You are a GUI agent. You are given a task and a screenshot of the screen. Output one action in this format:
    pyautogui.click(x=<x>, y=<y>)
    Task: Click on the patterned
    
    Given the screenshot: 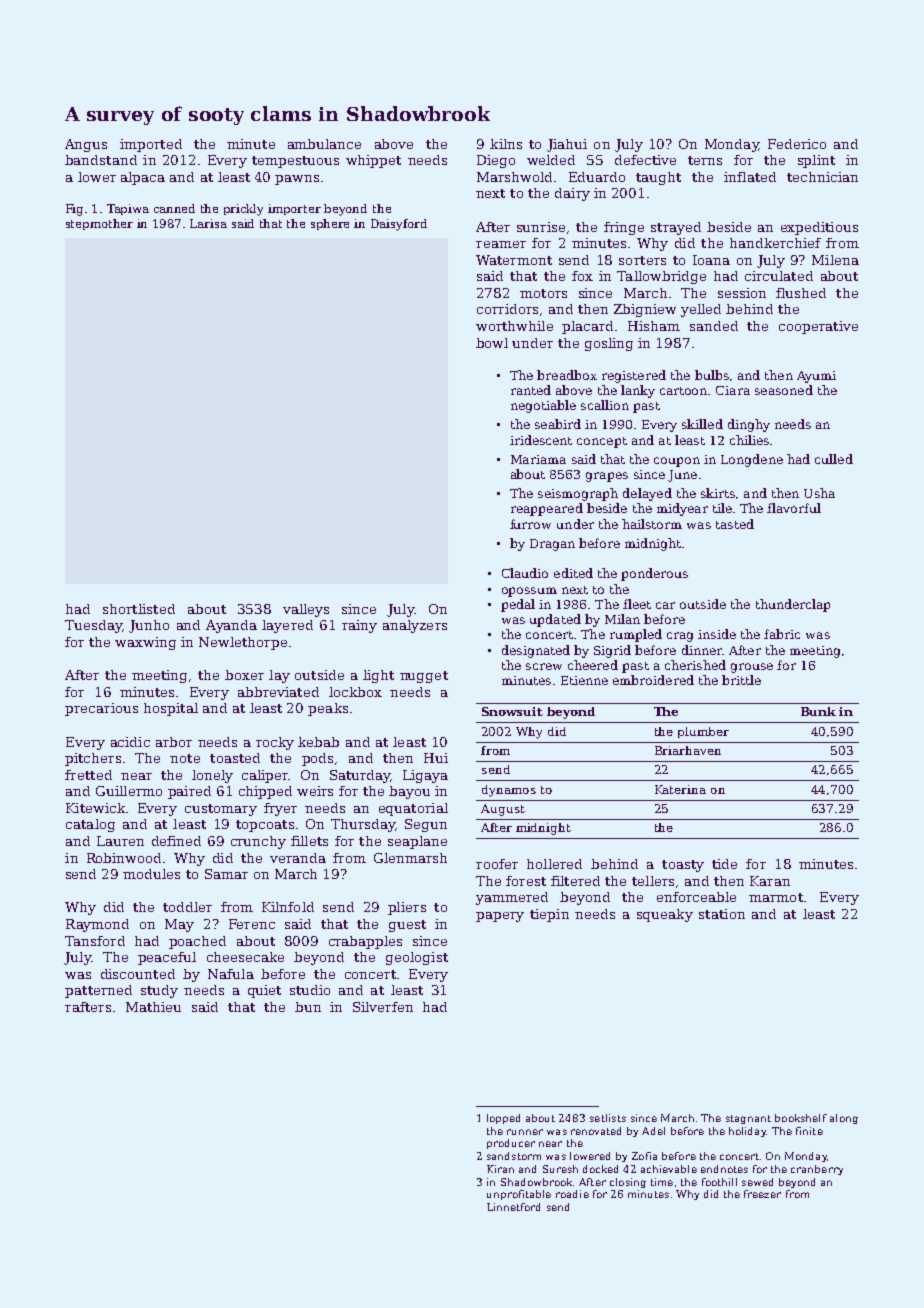 What is the action you would take?
    pyautogui.click(x=98, y=991)
